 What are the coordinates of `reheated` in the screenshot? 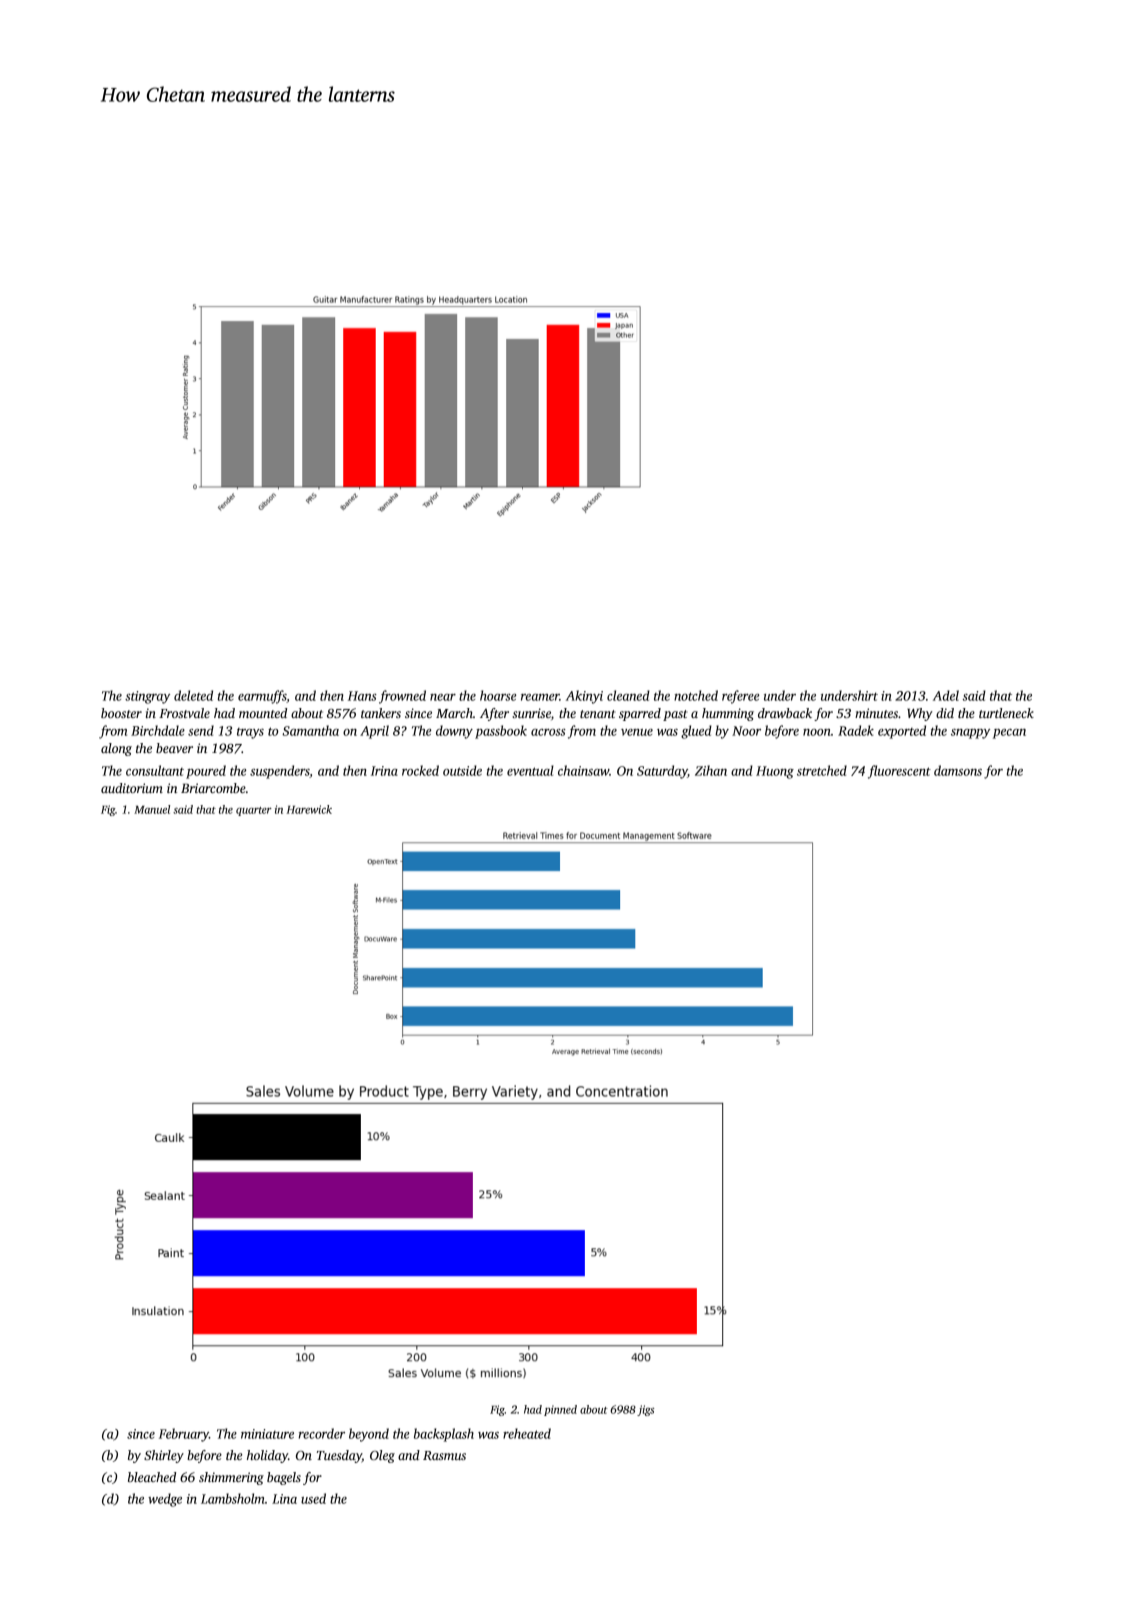 It's located at (527, 1433).
